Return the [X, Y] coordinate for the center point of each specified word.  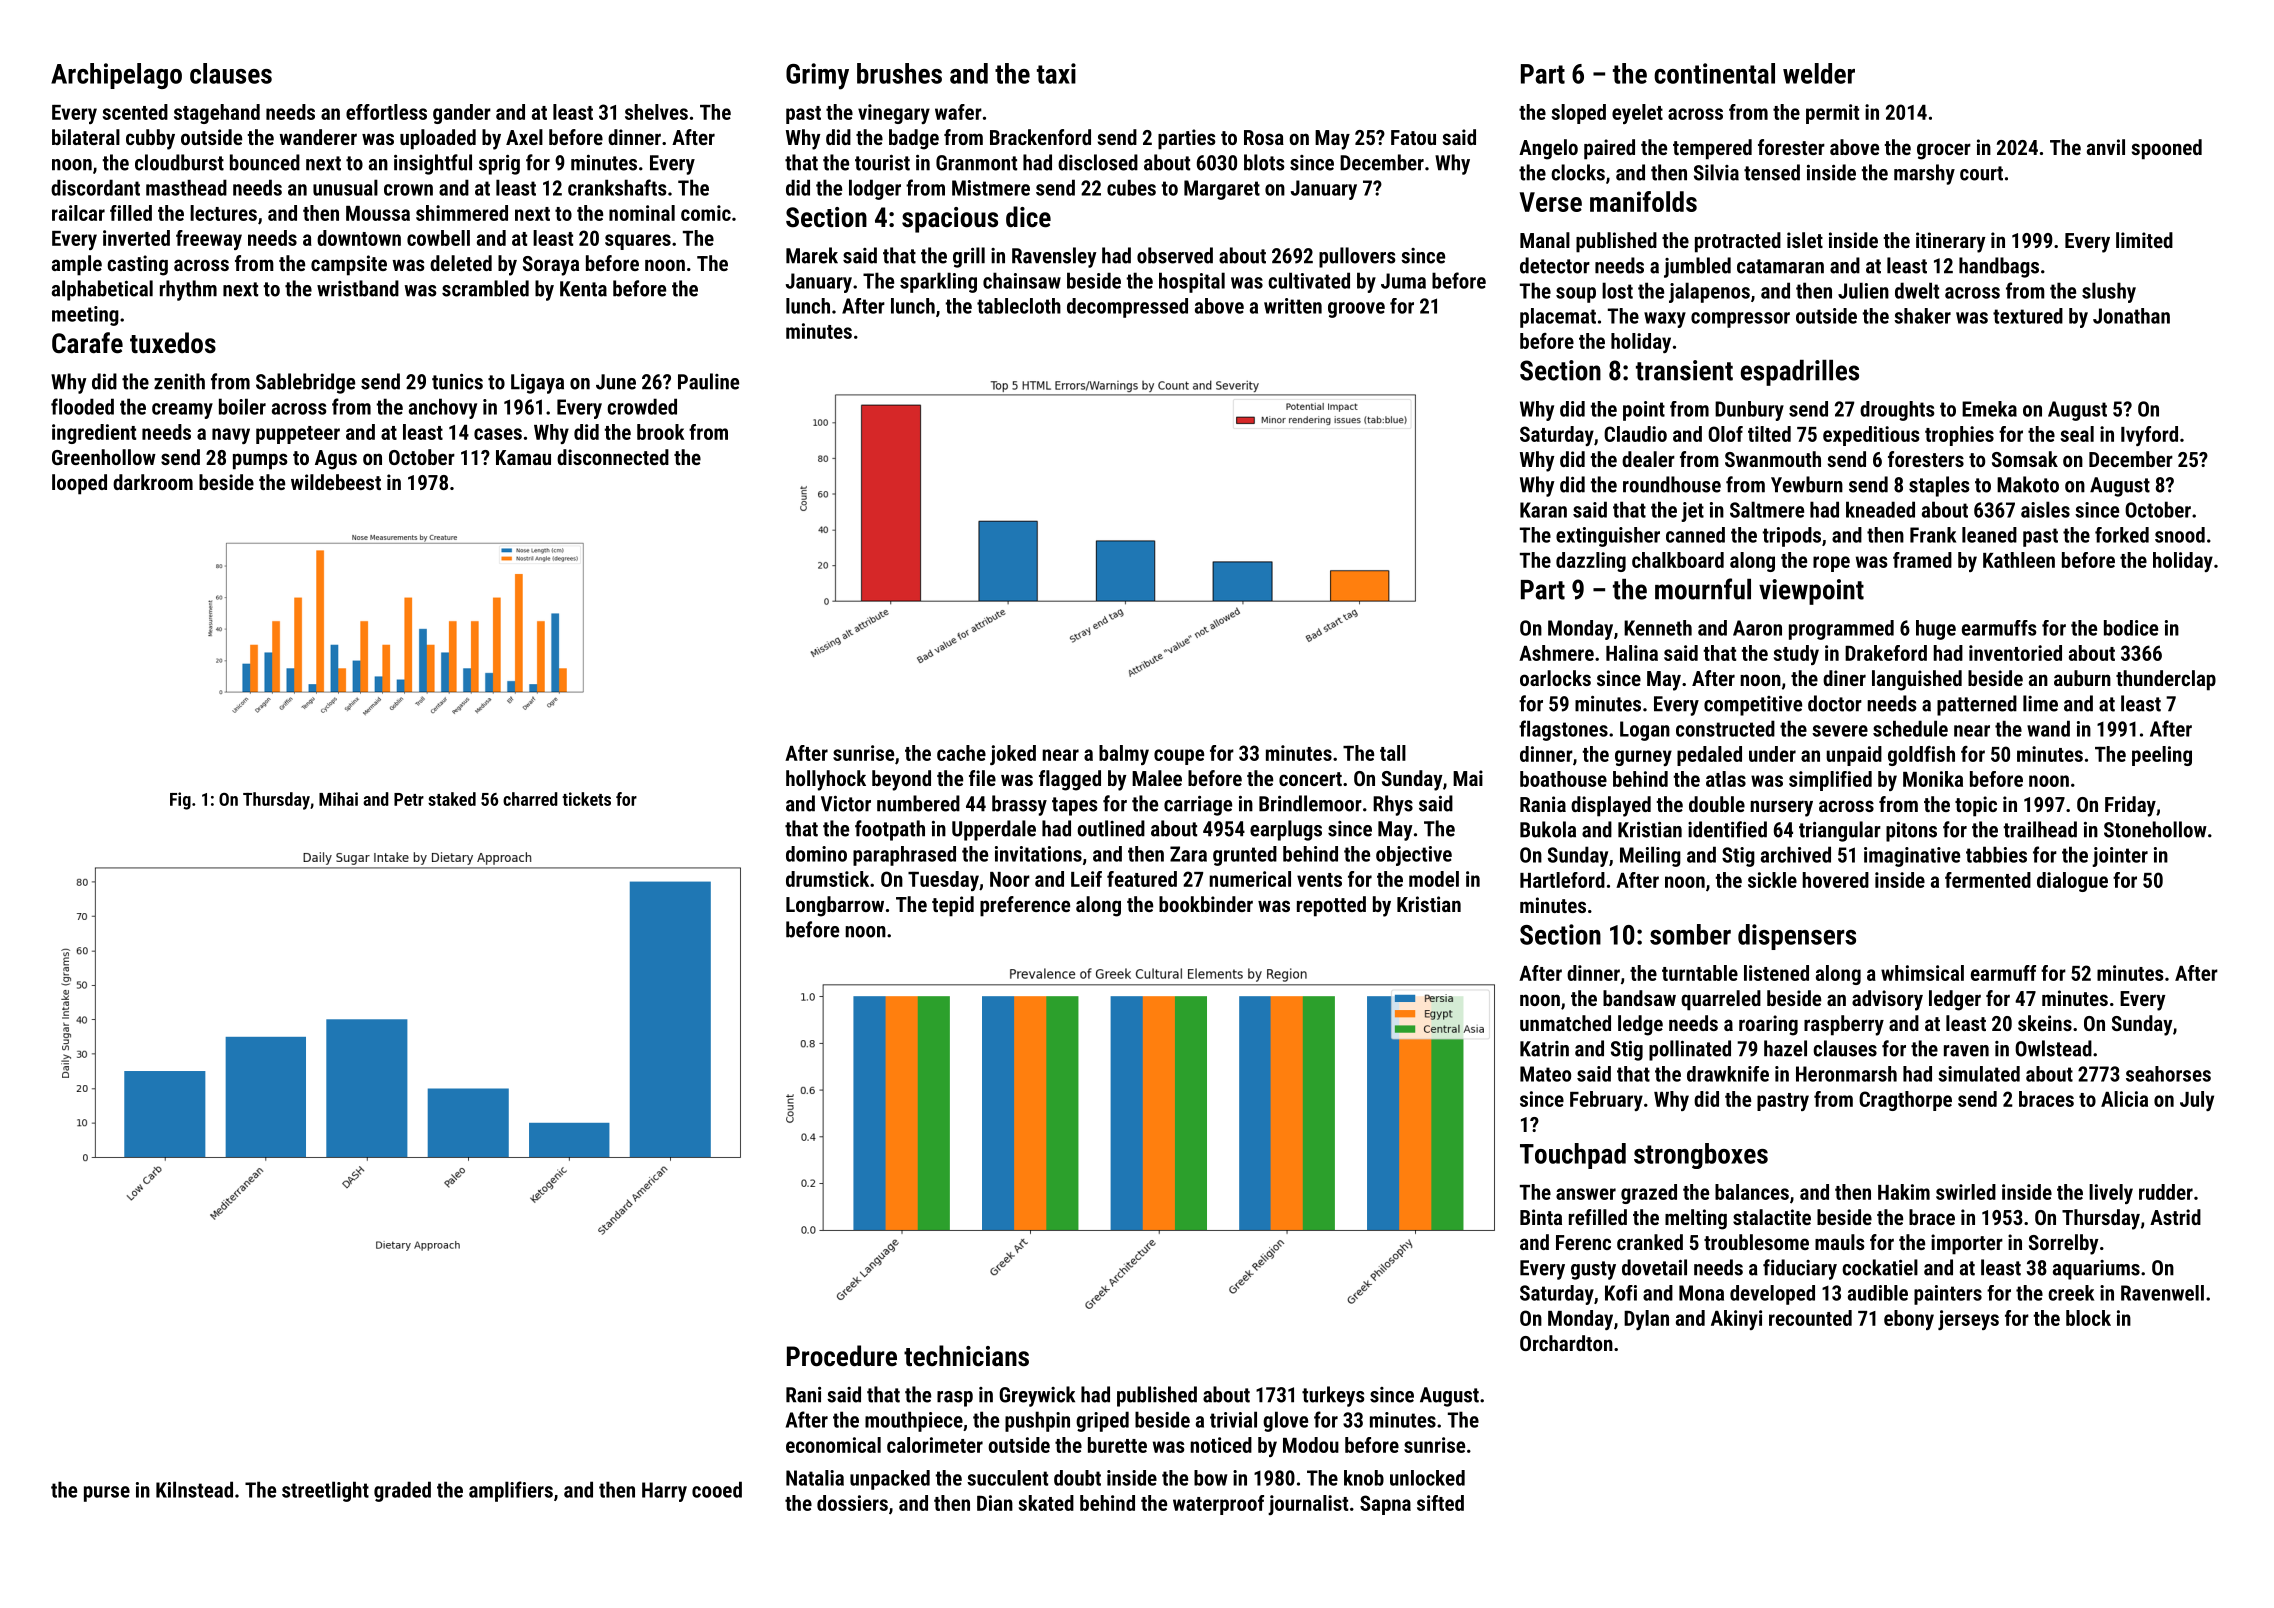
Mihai [338, 799]
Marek [812, 255]
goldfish [1921, 756]
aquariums [2096, 1270]
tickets [586, 799]
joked [1013, 755]
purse [107, 1494]
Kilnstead [194, 1489]
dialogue [2072, 882]
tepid [953, 906]
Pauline [708, 381]
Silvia [1716, 172]
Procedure [842, 1356]
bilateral [86, 137]
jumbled [1697, 267]
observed [1175, 255]
